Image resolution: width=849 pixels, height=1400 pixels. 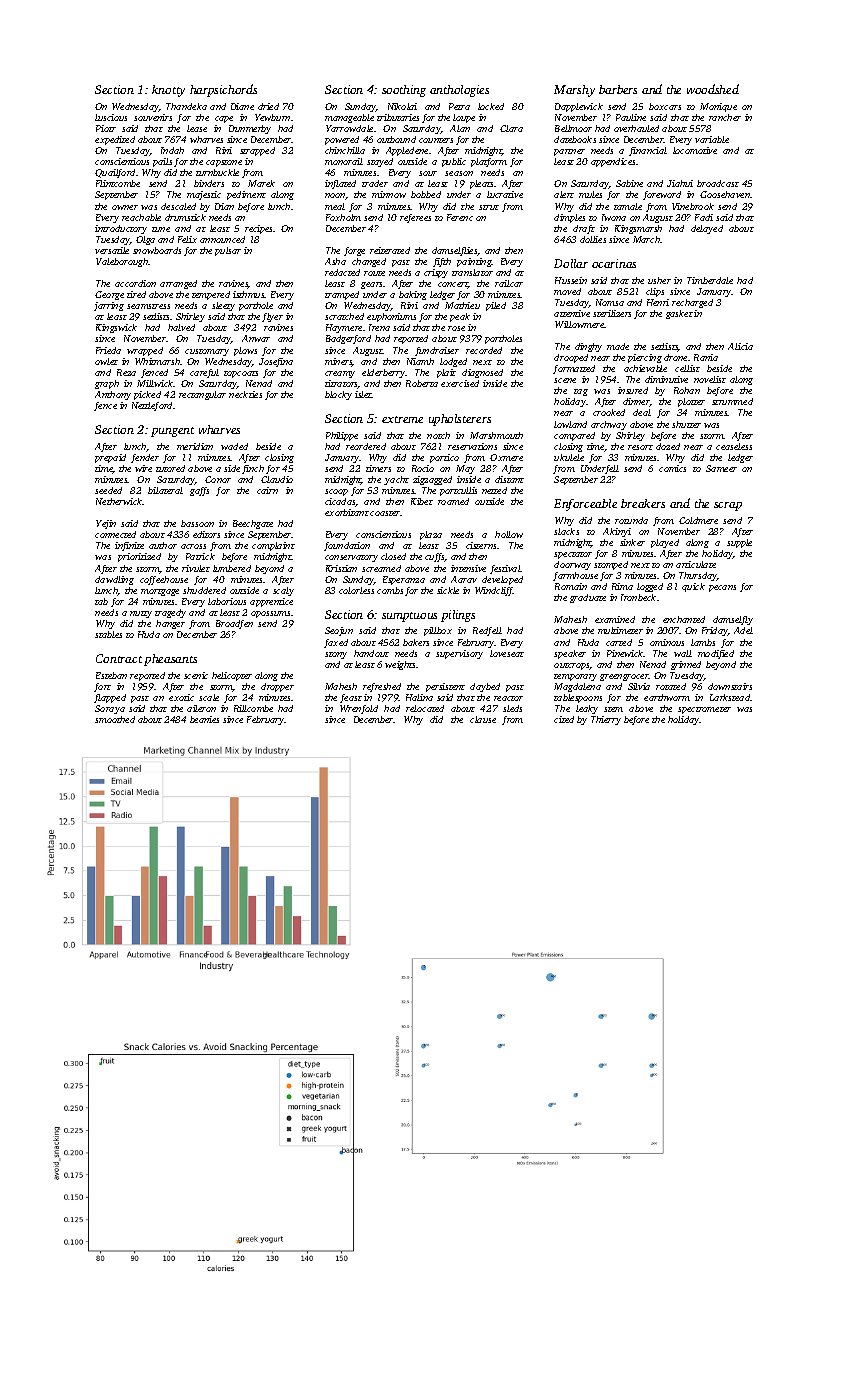 I want to click on neckties, so click(x=245, y=394).
